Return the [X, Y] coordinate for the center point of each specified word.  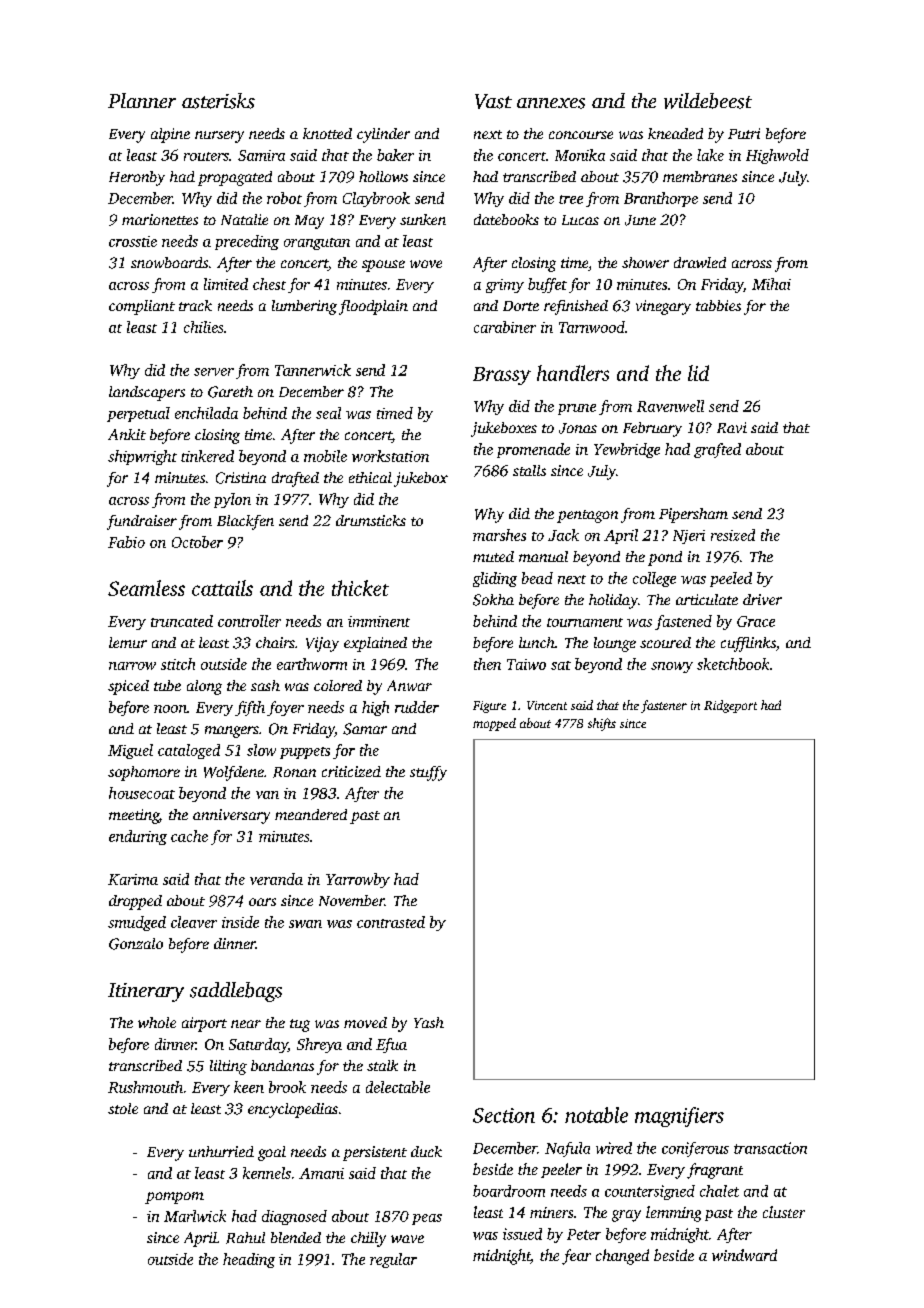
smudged [137, 923]
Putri [744, 133]
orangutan [317, 244]
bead [537, 578]
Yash [429, 1022]
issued [522, 1234]
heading [249, 1260]
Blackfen [245, 522]
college [654, 579]
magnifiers [679, 1117]
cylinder [383, 135]
